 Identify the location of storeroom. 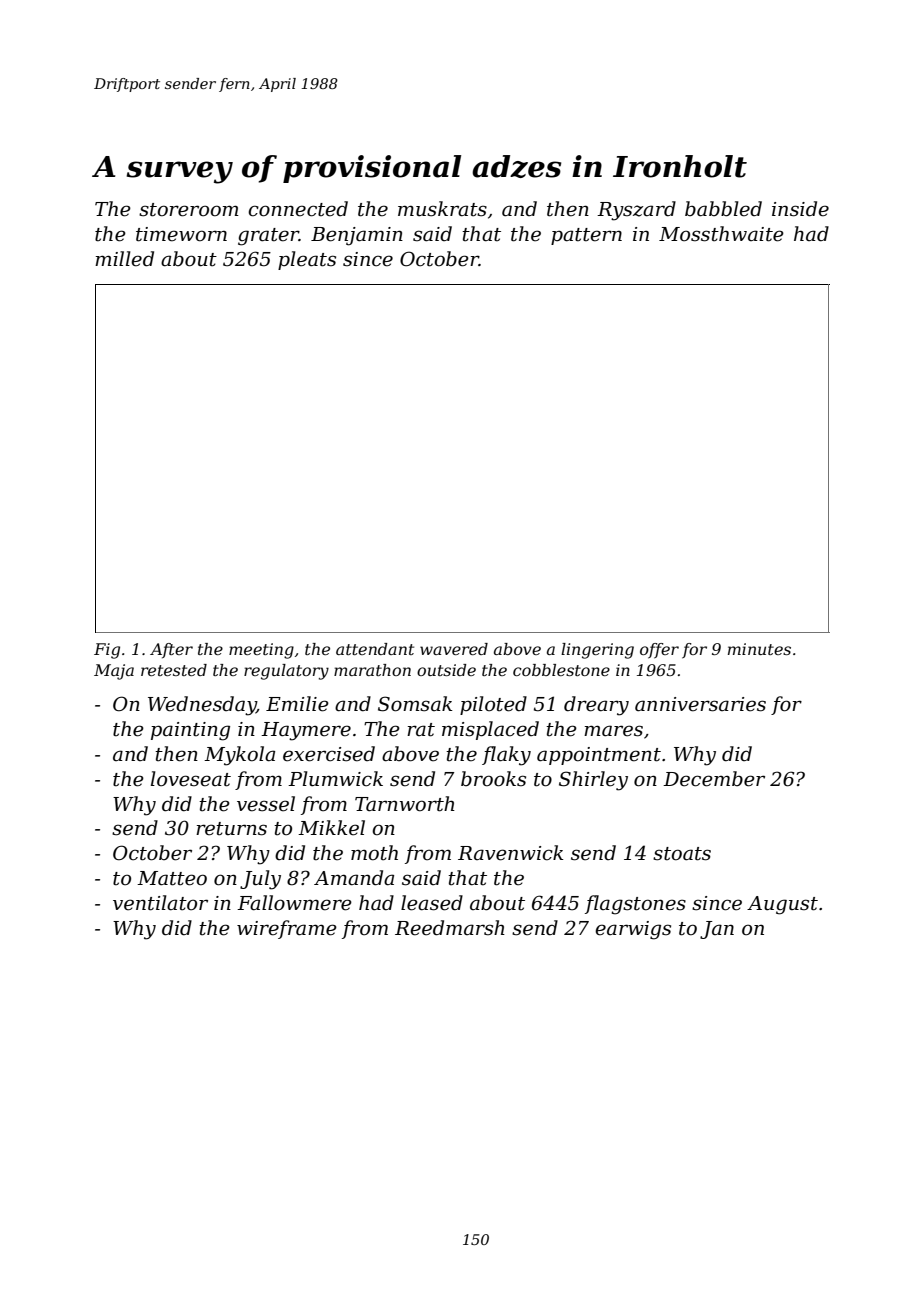
(189, 210).
